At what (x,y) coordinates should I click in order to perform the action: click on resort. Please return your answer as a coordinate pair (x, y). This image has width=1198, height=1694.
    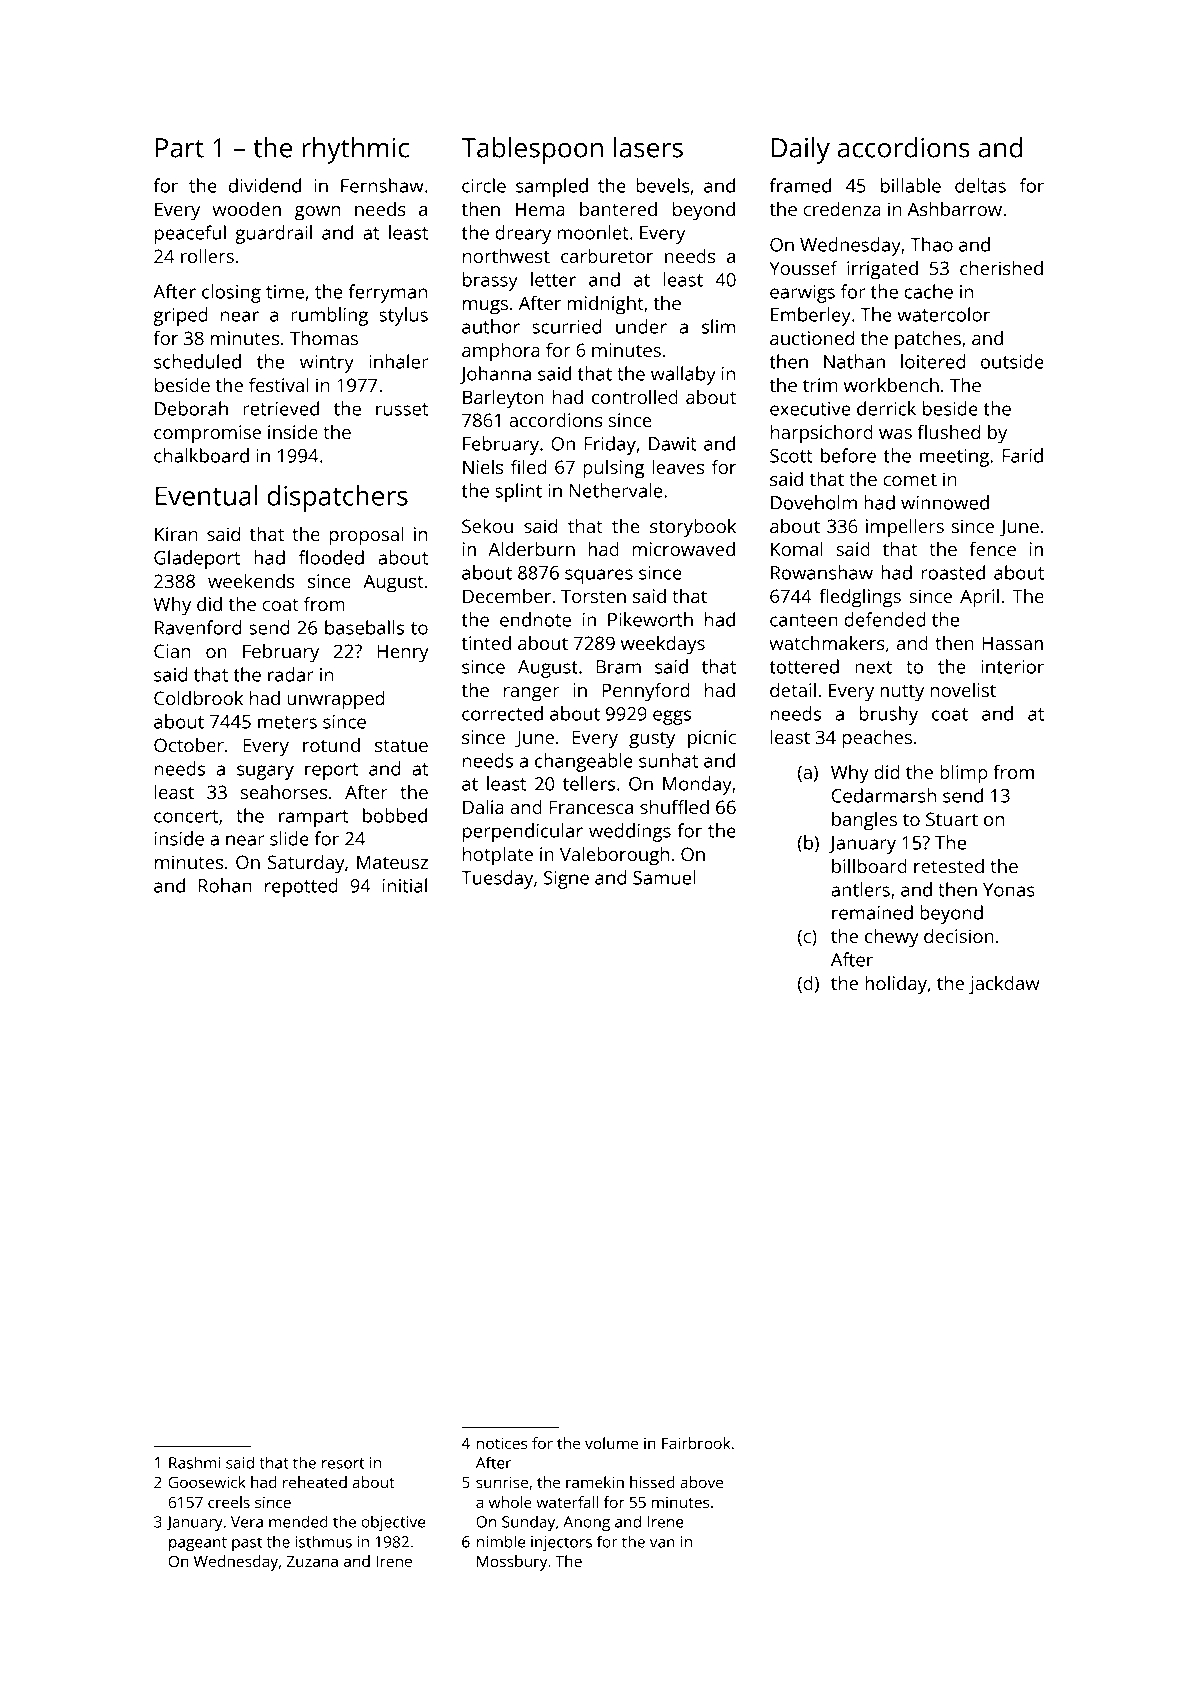
    Looking at the image, I should click on (343, 1463).
